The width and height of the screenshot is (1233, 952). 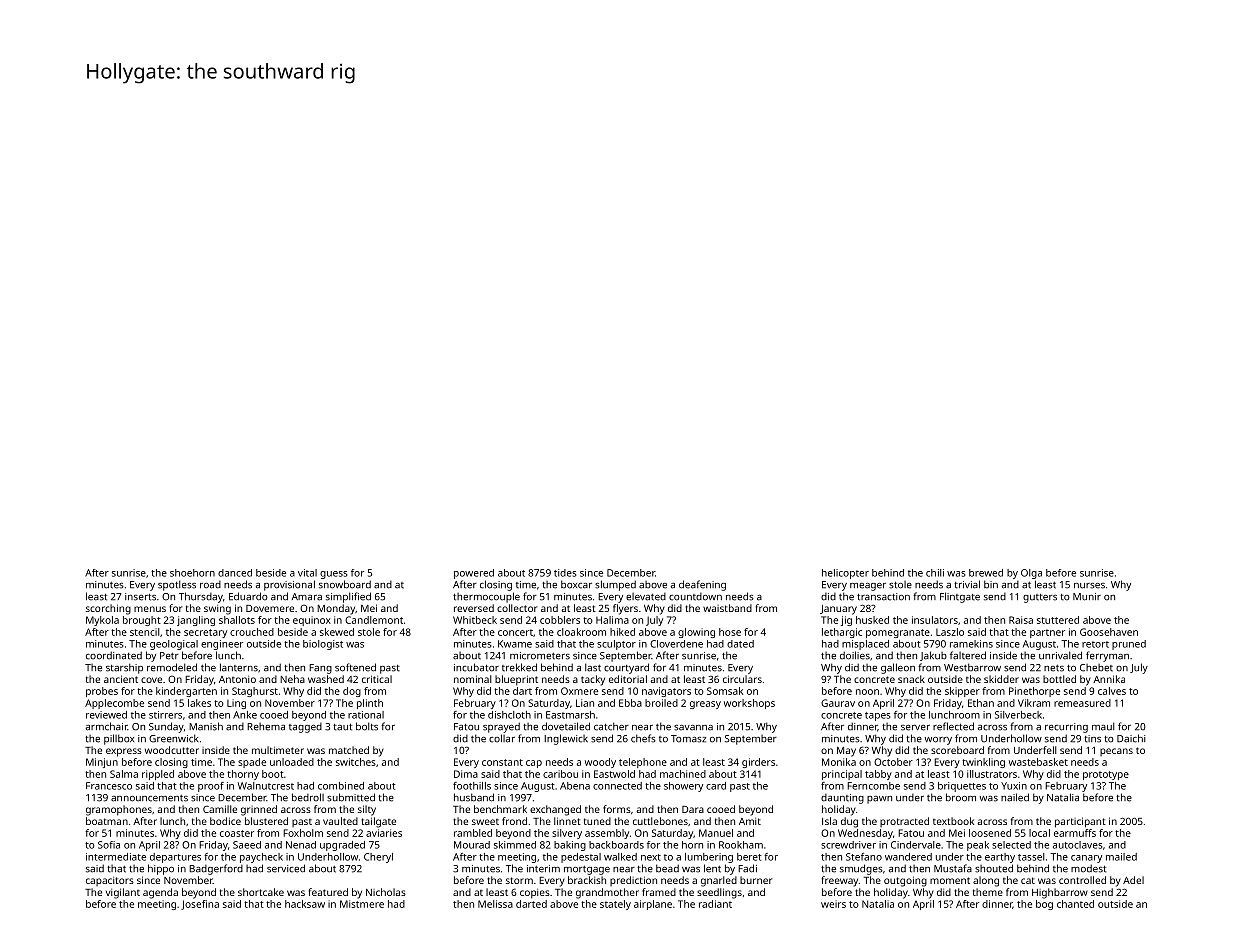 I want to click on shortcake, so click(x=261, y=892).
